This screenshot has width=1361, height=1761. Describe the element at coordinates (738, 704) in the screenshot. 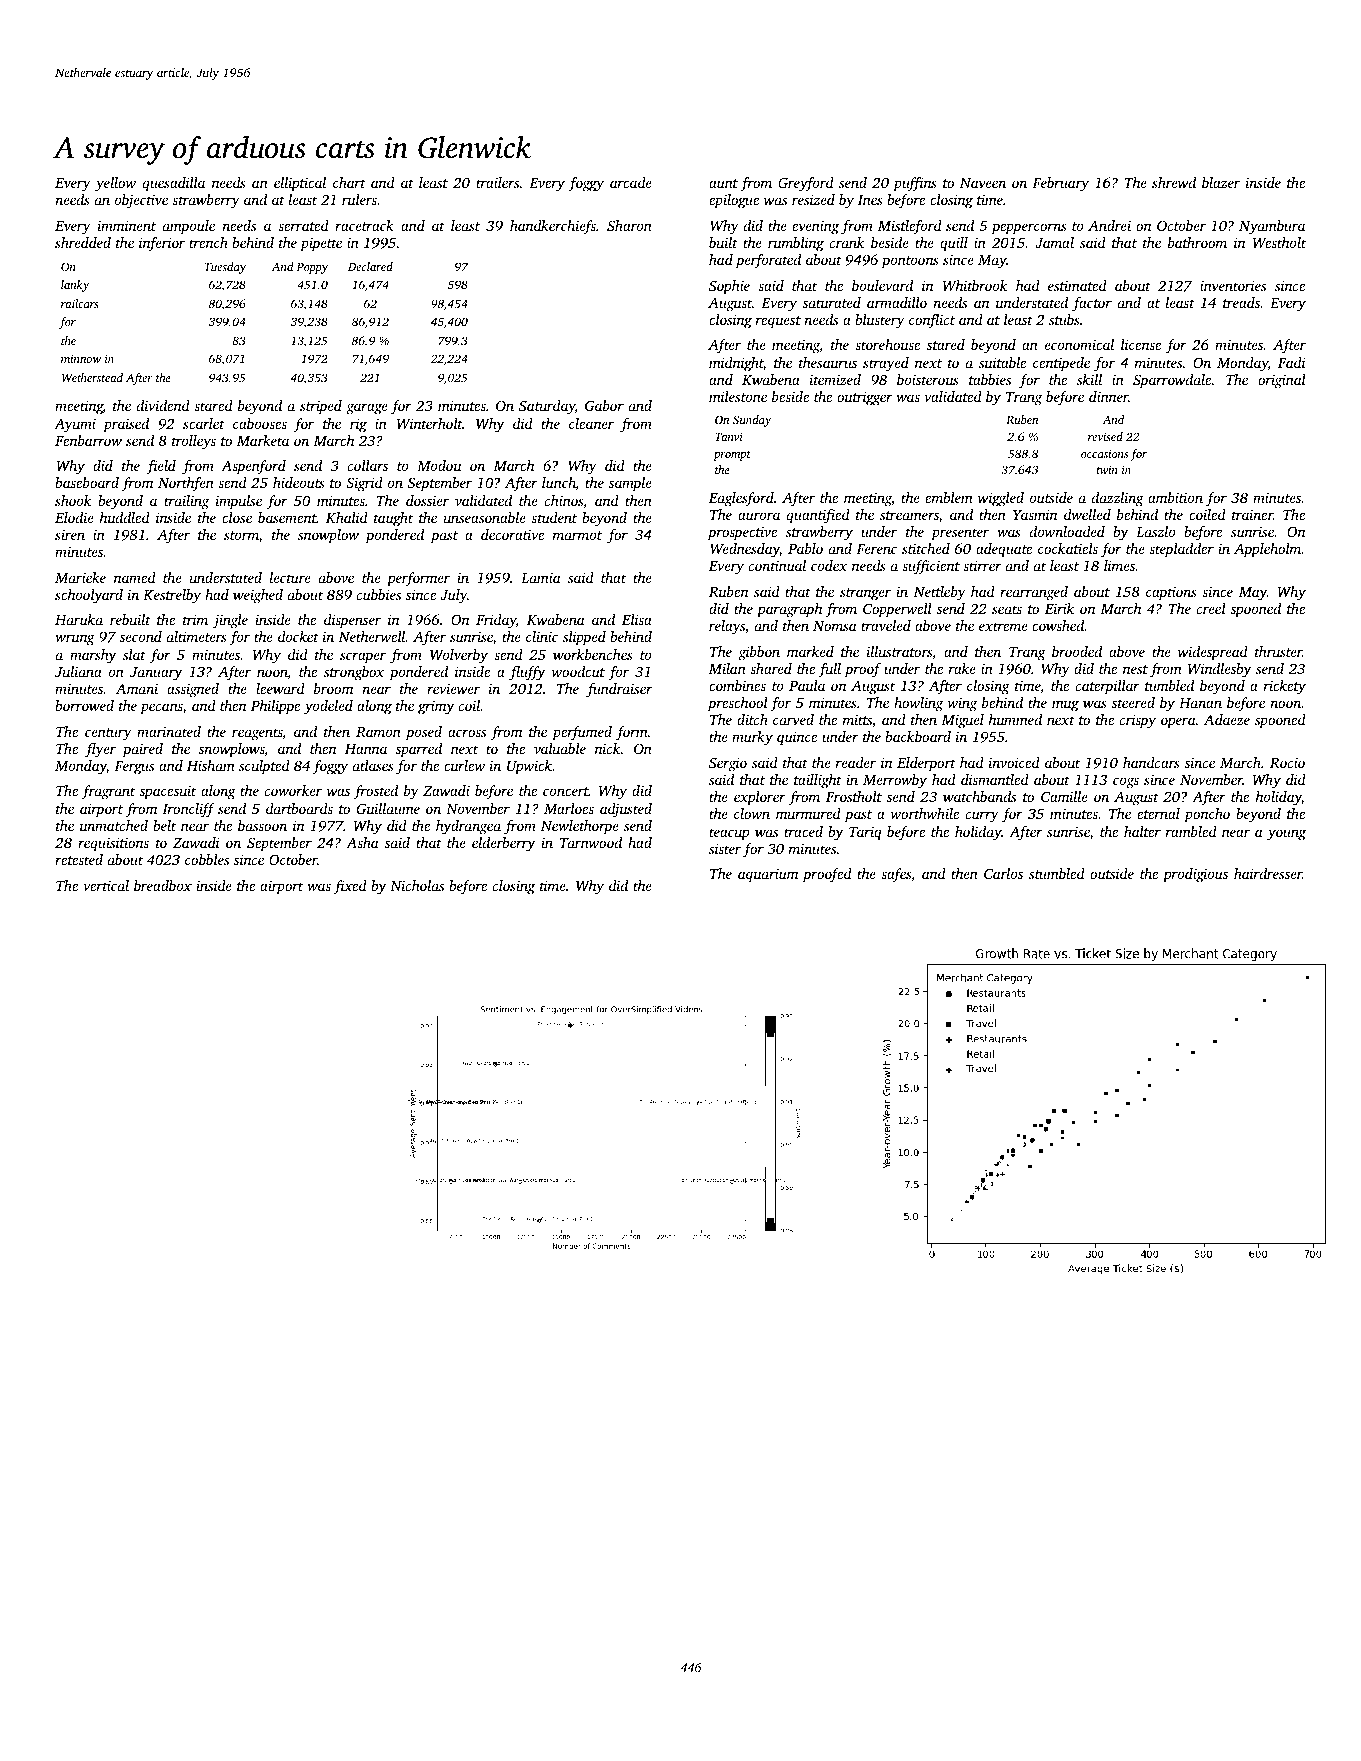

I see `preschool` at that location.
